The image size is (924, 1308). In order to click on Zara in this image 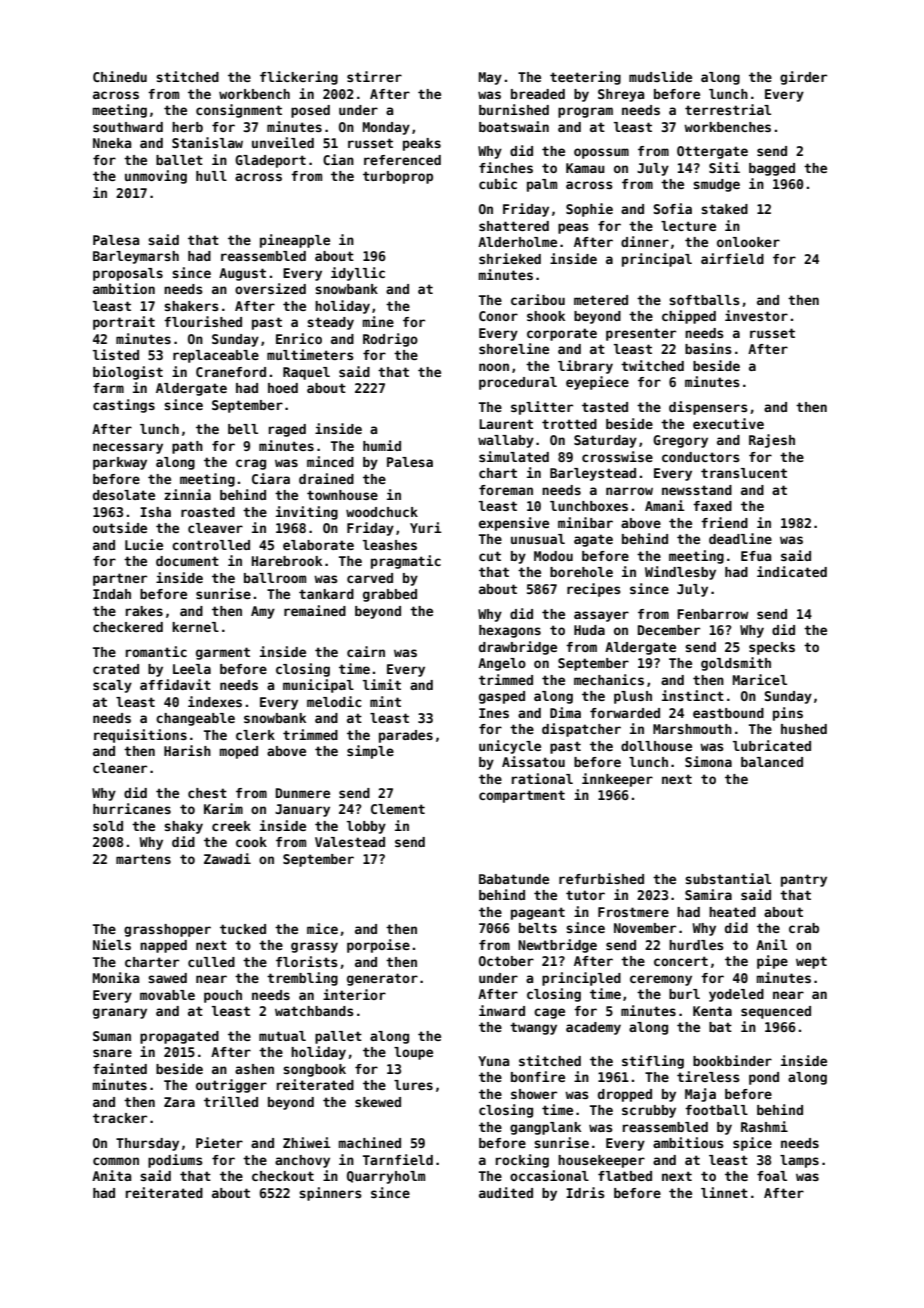, I will do `click(179, 1102)`.
